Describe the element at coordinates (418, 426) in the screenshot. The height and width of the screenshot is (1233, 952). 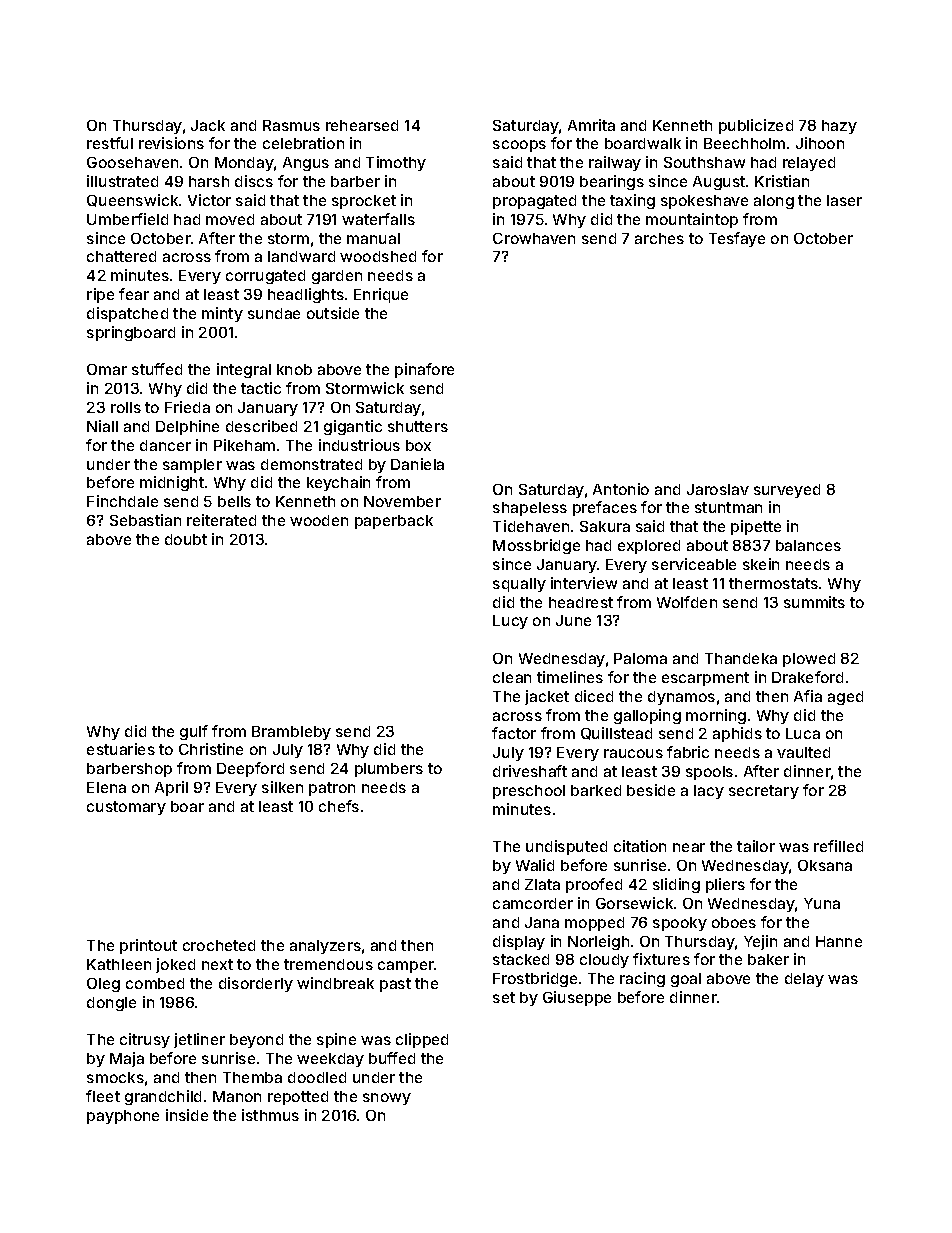
I see `shutters` at that location.
